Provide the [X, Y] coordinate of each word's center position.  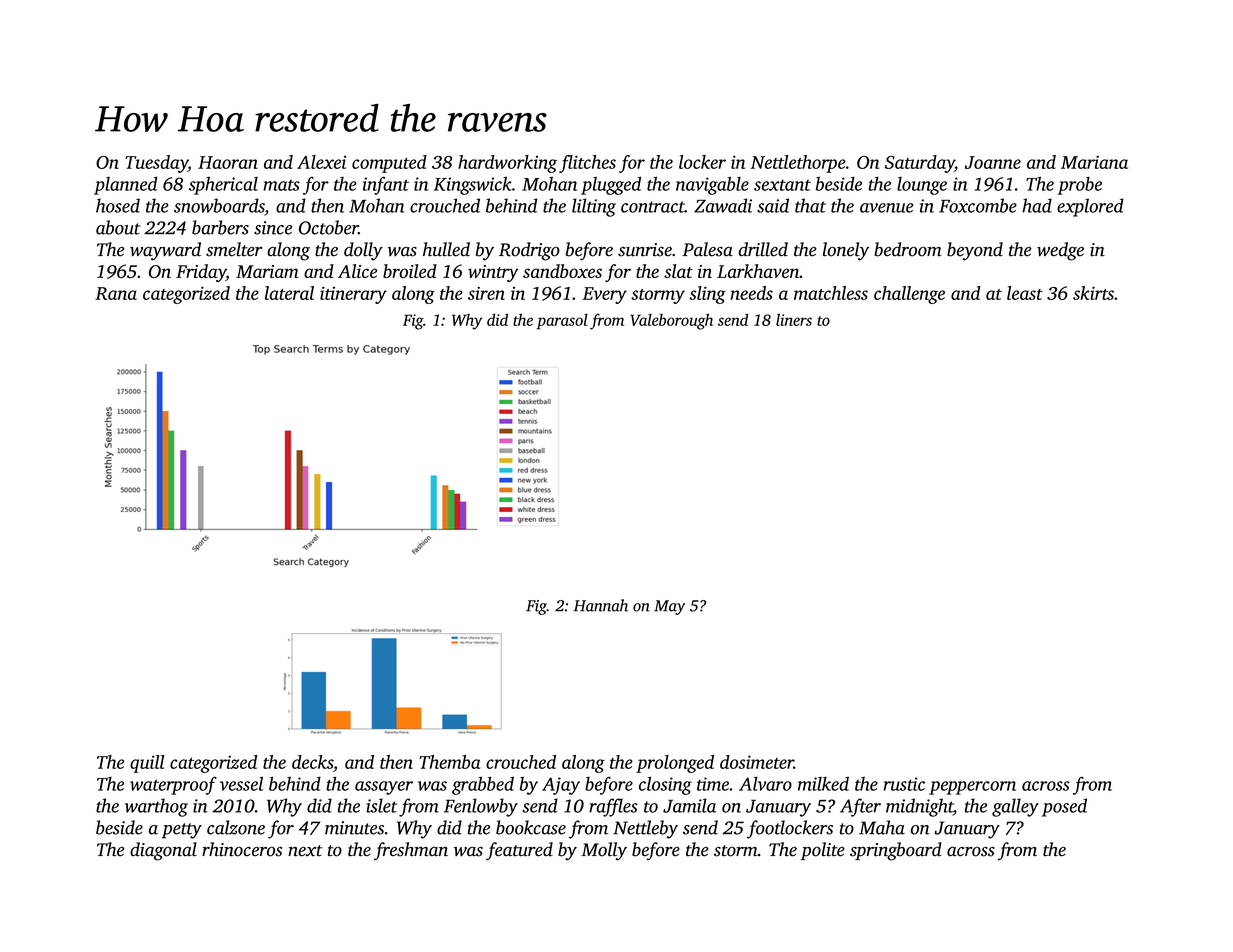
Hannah [601, 605]
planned [126, 186]
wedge [1060, 251]
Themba [450, 762]
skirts [1093, 293]
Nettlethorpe [798, 164]
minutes [354, 828]
